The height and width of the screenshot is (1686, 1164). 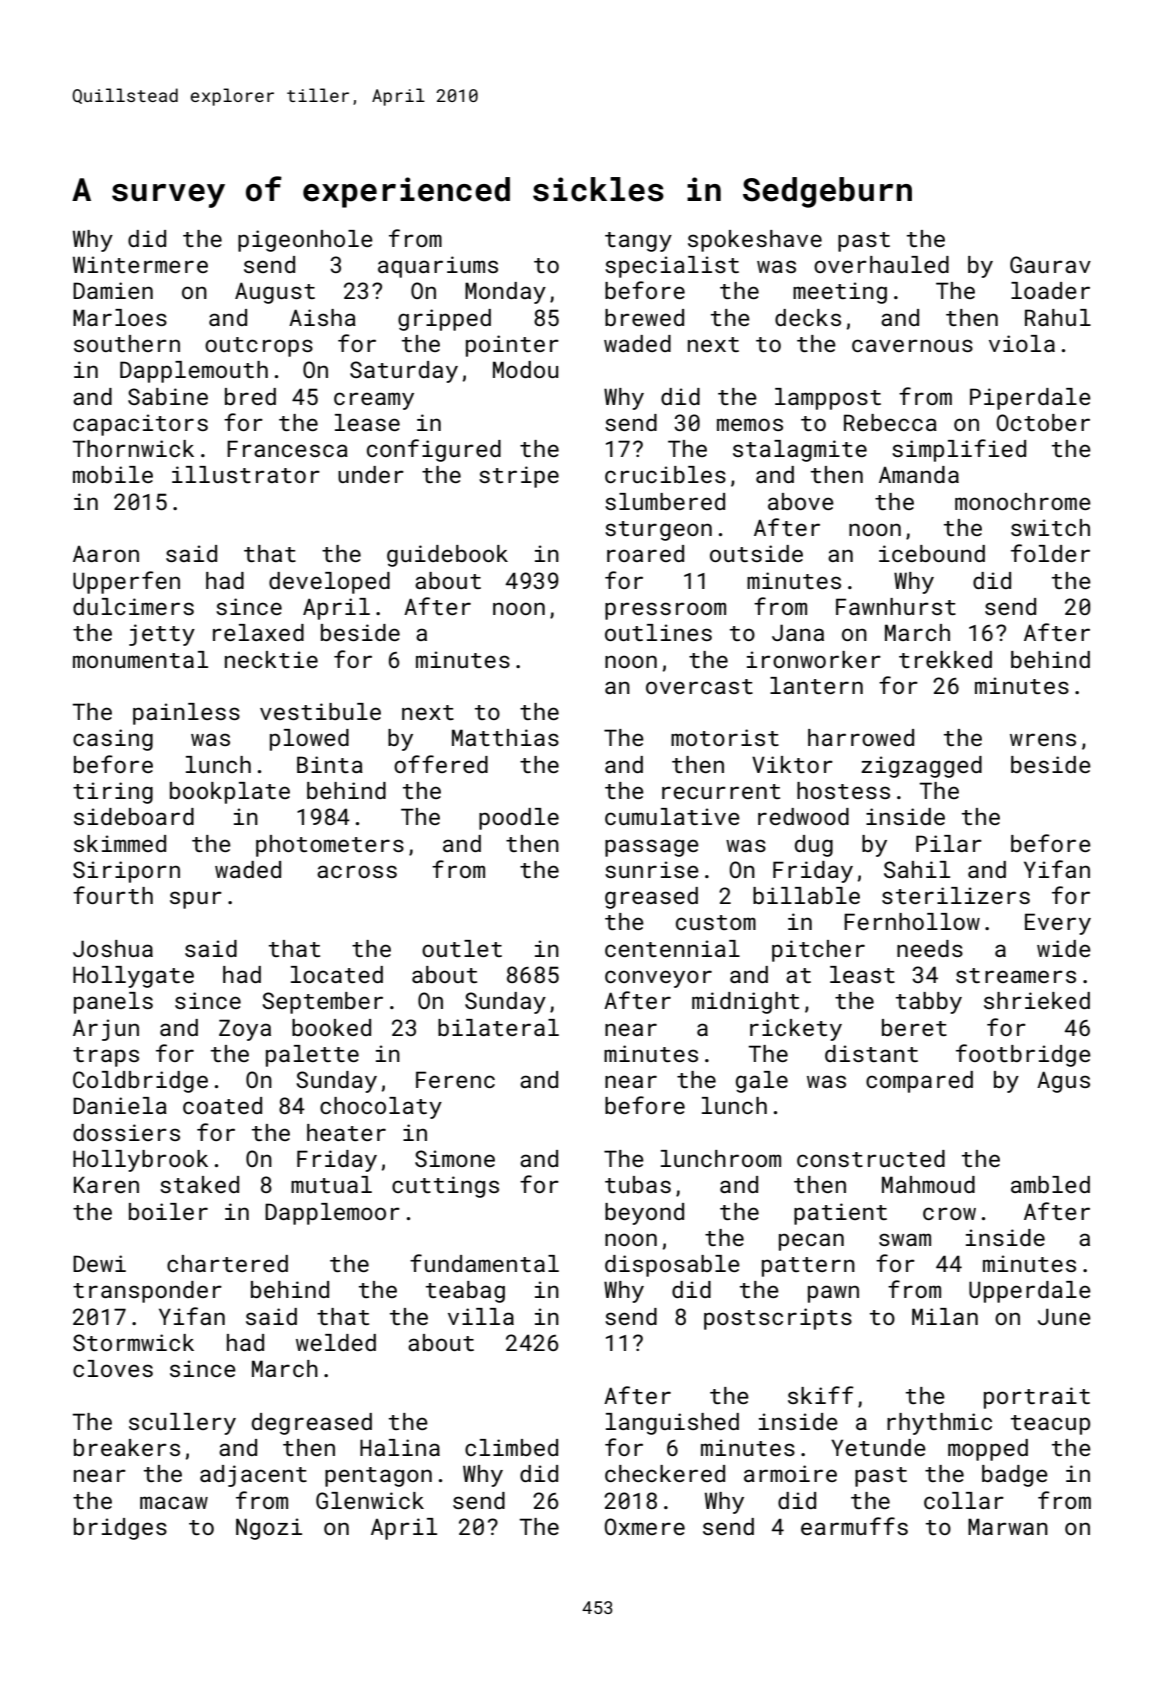 I want to click on tangy, so click(x=638, y=242).
